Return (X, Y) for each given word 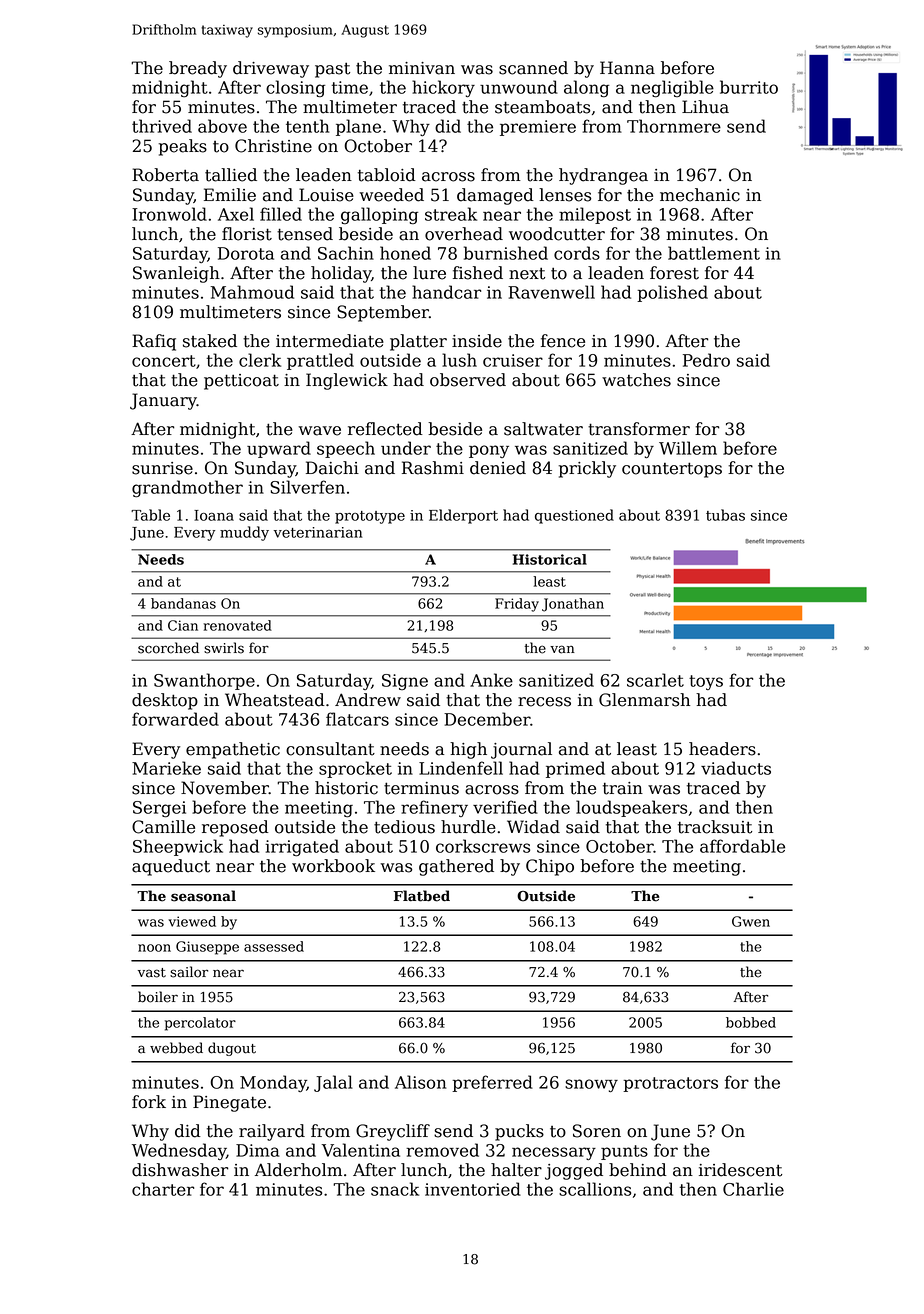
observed (468, 380)
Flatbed (422, 896)
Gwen (751, 921)
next (527, 274)
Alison (420, 1082)
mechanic (700, 195)
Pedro (706, 360)
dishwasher (180, 1170)
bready (198, 69)
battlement (714, 253)
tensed (305, 234)
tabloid (387, 175)
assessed (274, 946)
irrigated (302, 848)
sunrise (162, 468)
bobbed (751, 1022)
